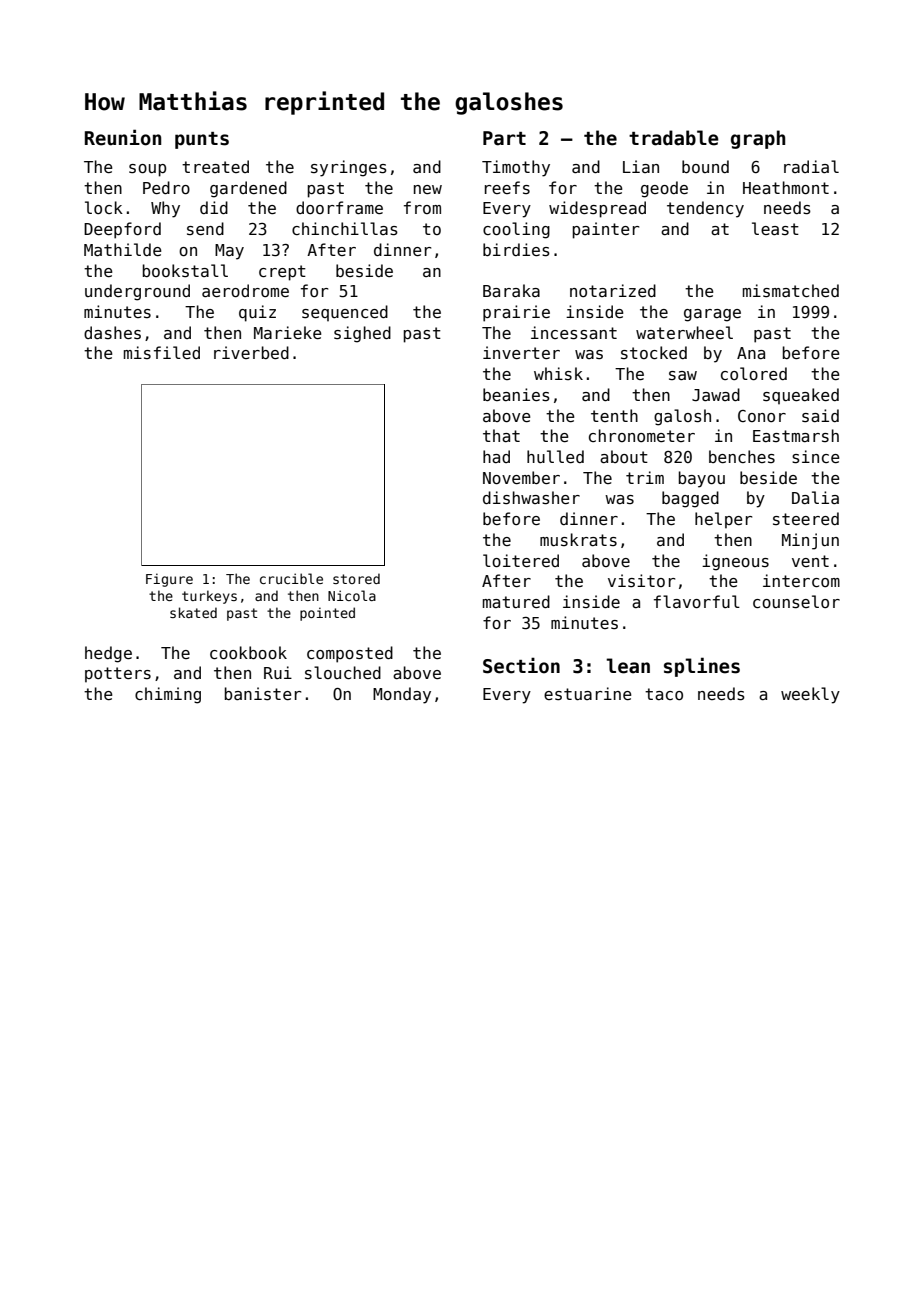 This document has width=924, height=1308. What do you see at coordinates (215, 166) in the document?
I see `treated` at bounding box center [215, 166].
